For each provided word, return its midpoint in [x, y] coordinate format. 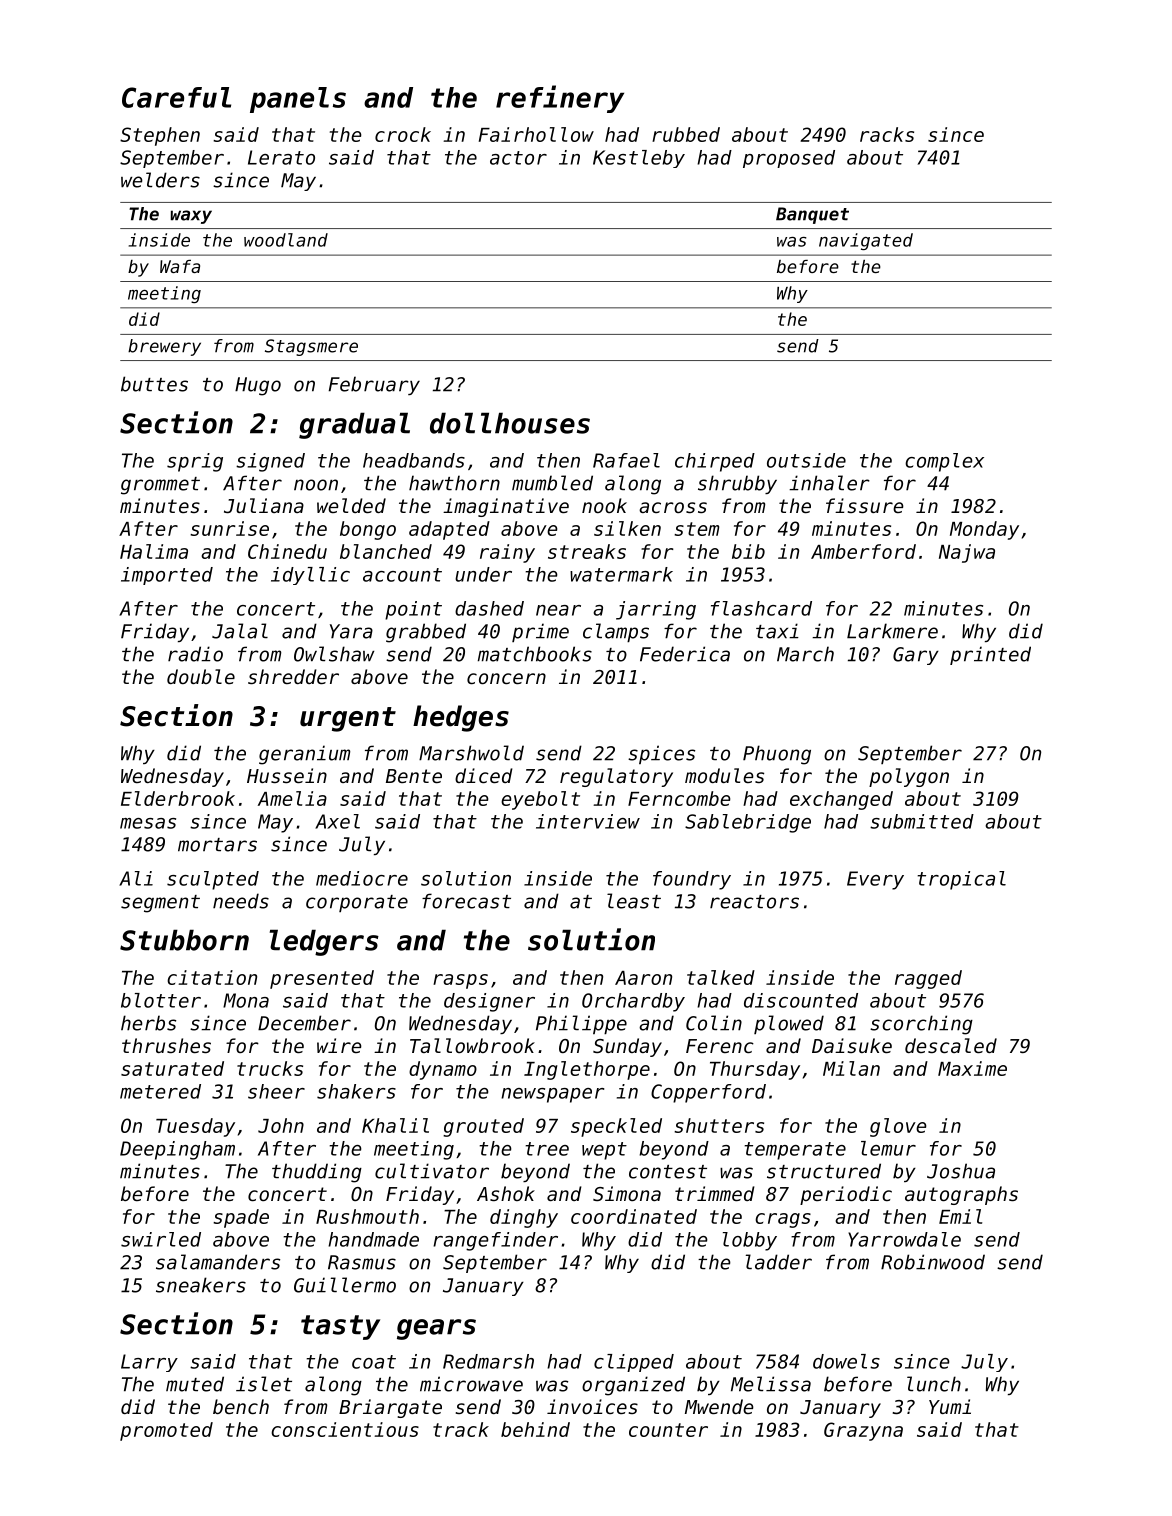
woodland [286, 240]
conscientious [345, 1429]
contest [668, 1172]
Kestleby [639, 159]
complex [944, 462]
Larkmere [892, 631]
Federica [685, 654]
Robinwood [933, 1262]
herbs [148, 1023]
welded [351, 505]
